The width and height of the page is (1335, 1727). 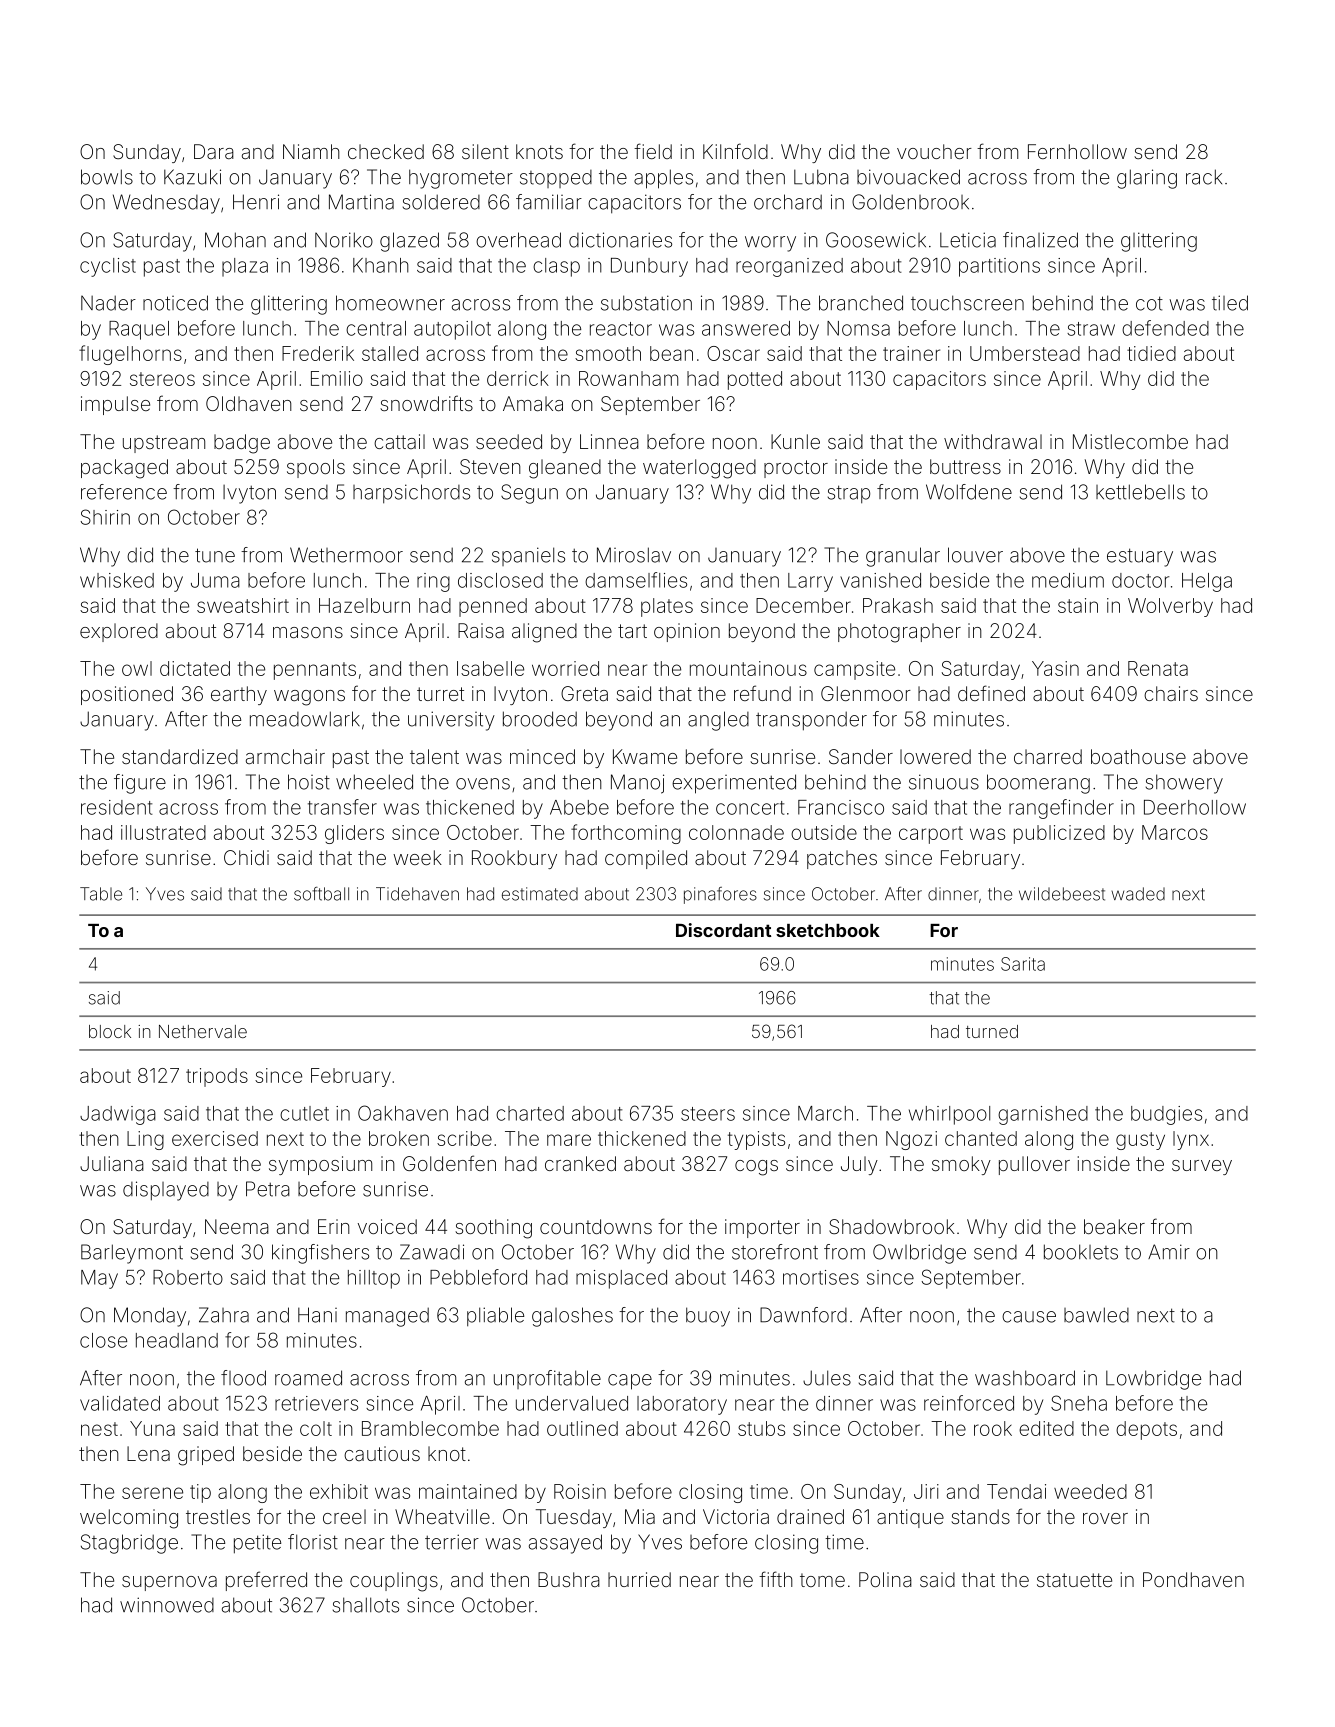 What do you see at coordinates (214, 151) in the page?
I see `Dara` at bounding box center [214, 151].
